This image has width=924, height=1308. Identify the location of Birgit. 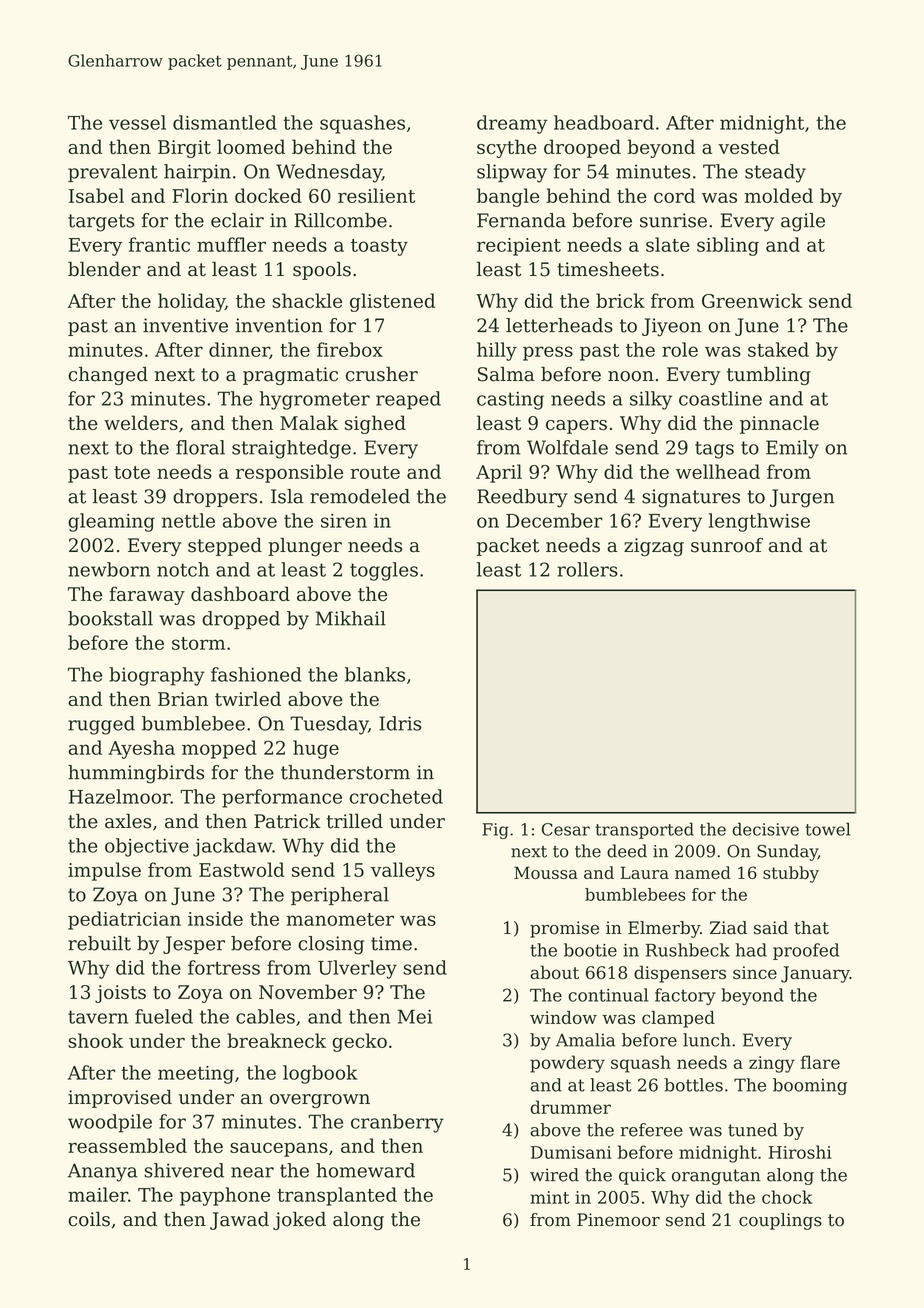
(184, 149).
